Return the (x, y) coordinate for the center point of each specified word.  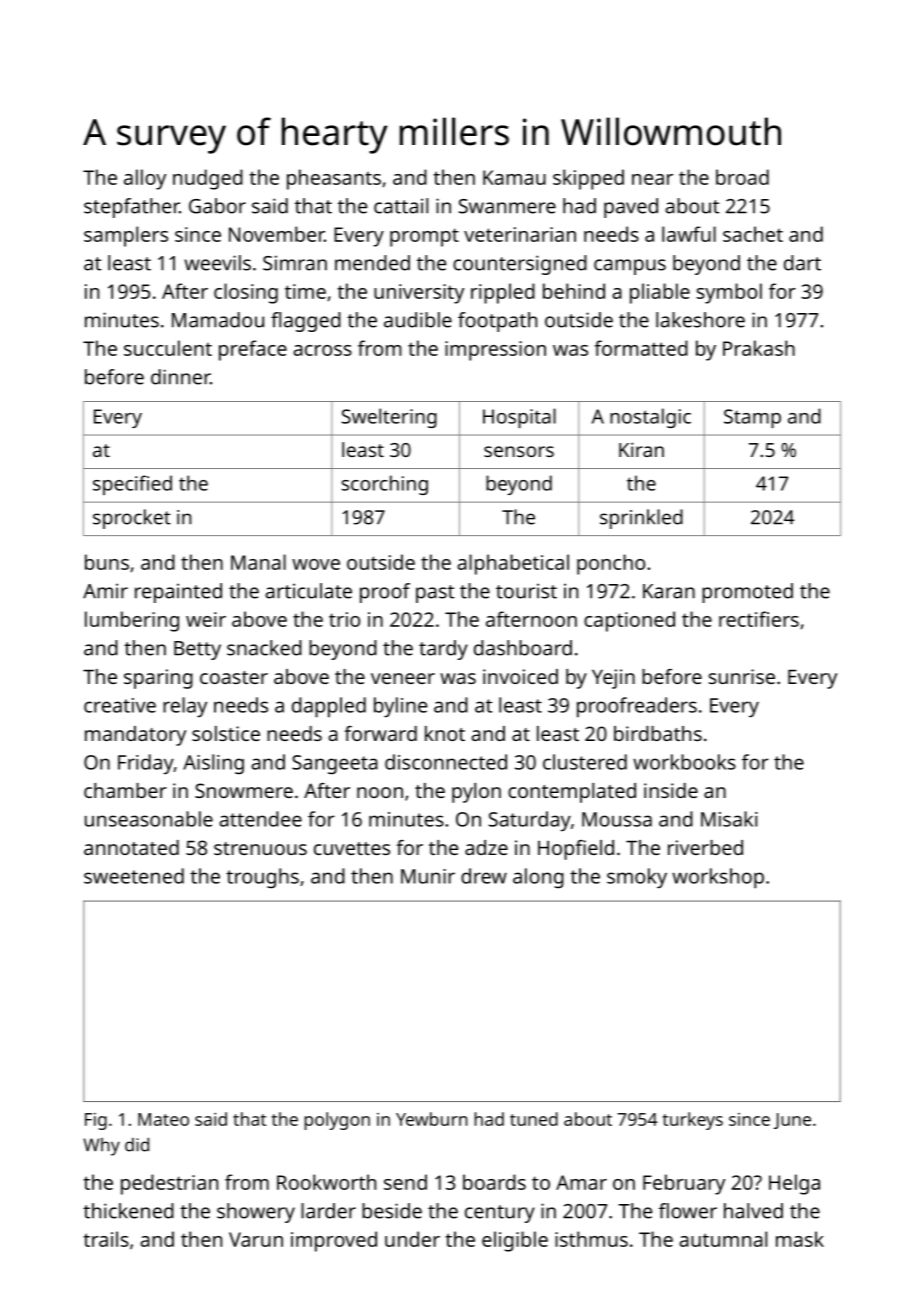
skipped (588, 179)
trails (106, 1239)
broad (742, 177)
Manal (258, 562)
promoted (747, 593)
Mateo (163, 1119)
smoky (637, 878)
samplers (126, 236)
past (435, 594)
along (538, 878)
